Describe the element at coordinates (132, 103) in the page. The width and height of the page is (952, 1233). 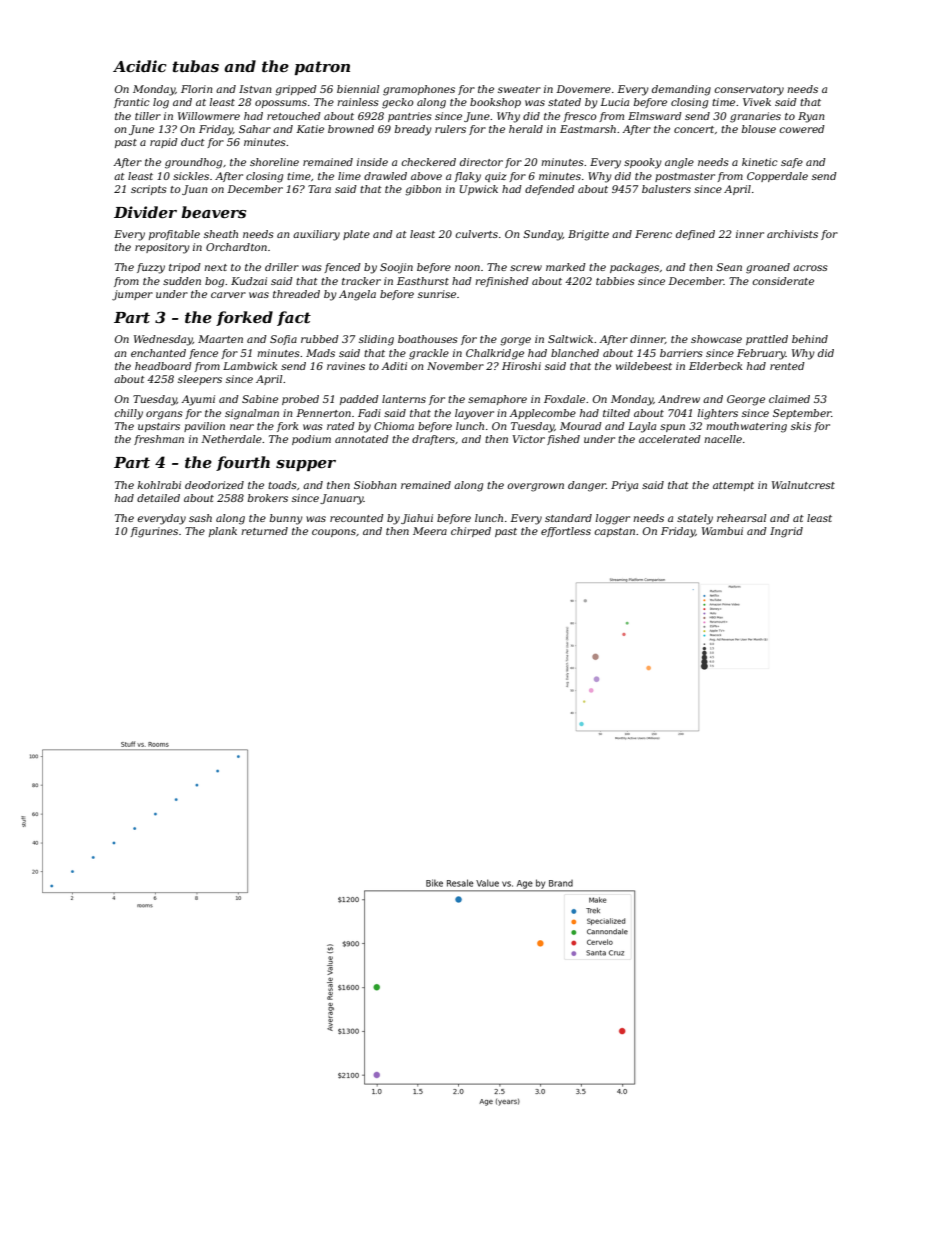
I see `frantic` at that location.
